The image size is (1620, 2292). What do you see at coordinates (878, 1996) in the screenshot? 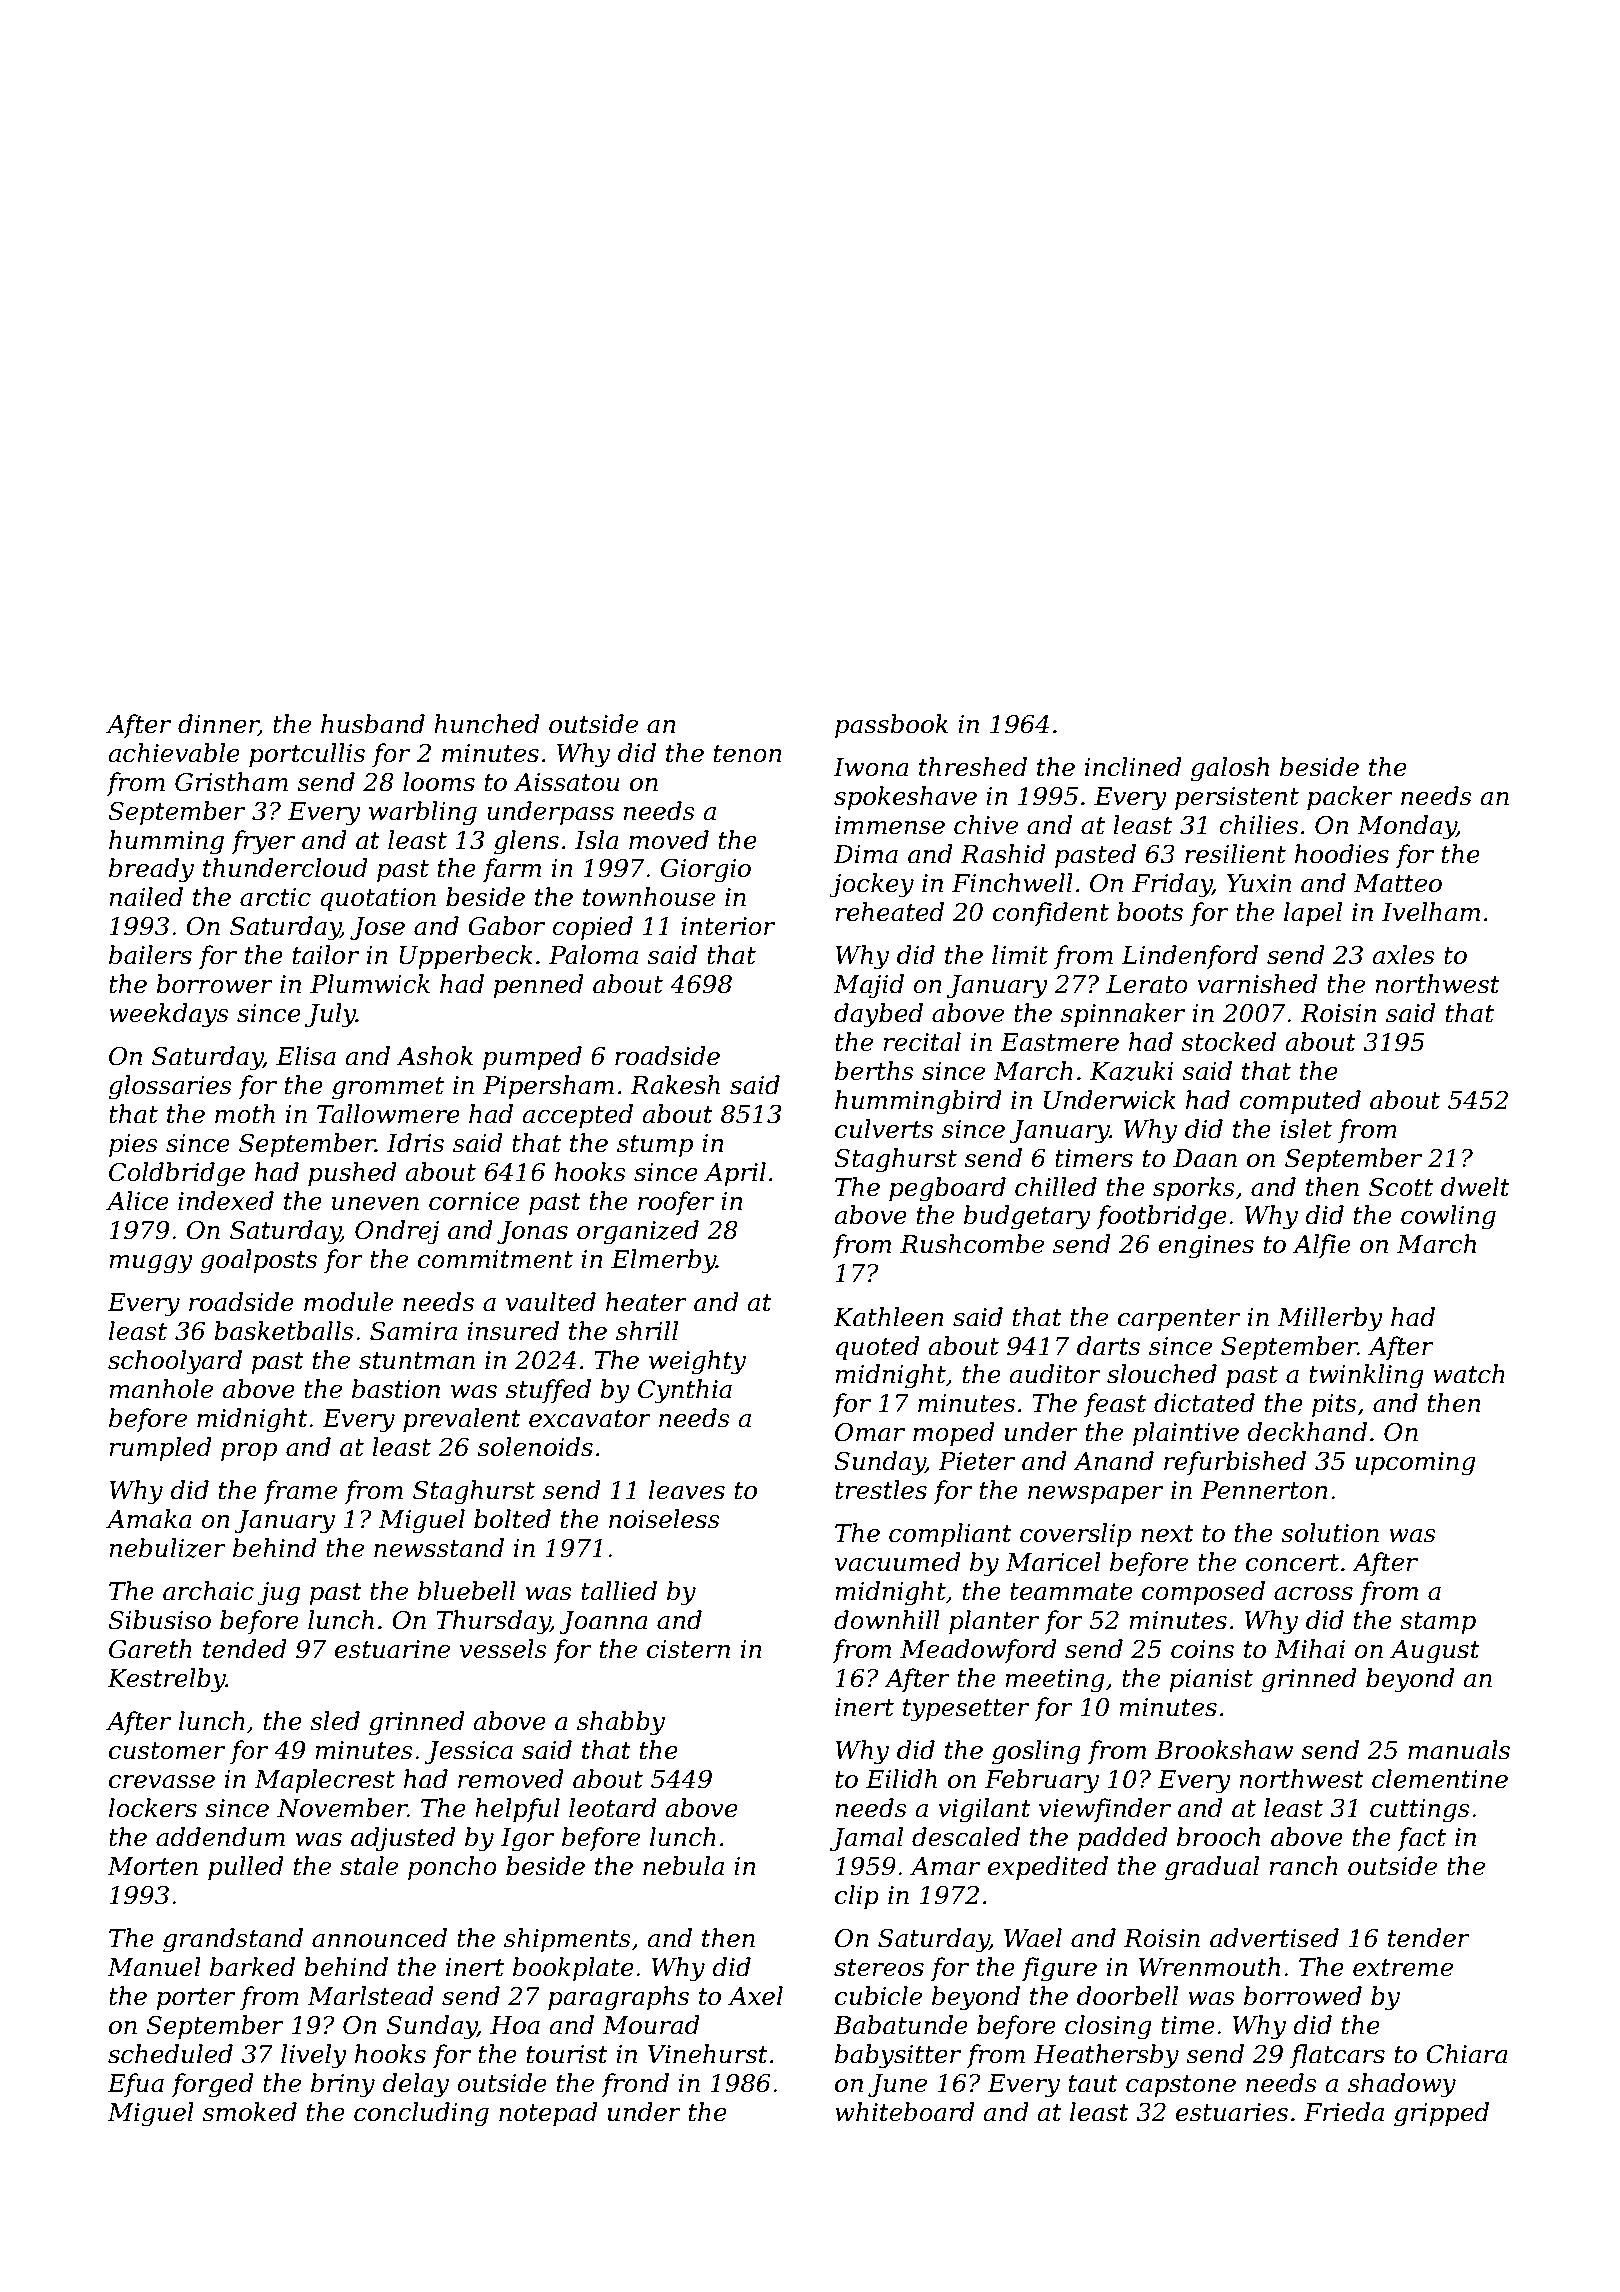
I see `cubicle` at bounding box center [878, 1996].
